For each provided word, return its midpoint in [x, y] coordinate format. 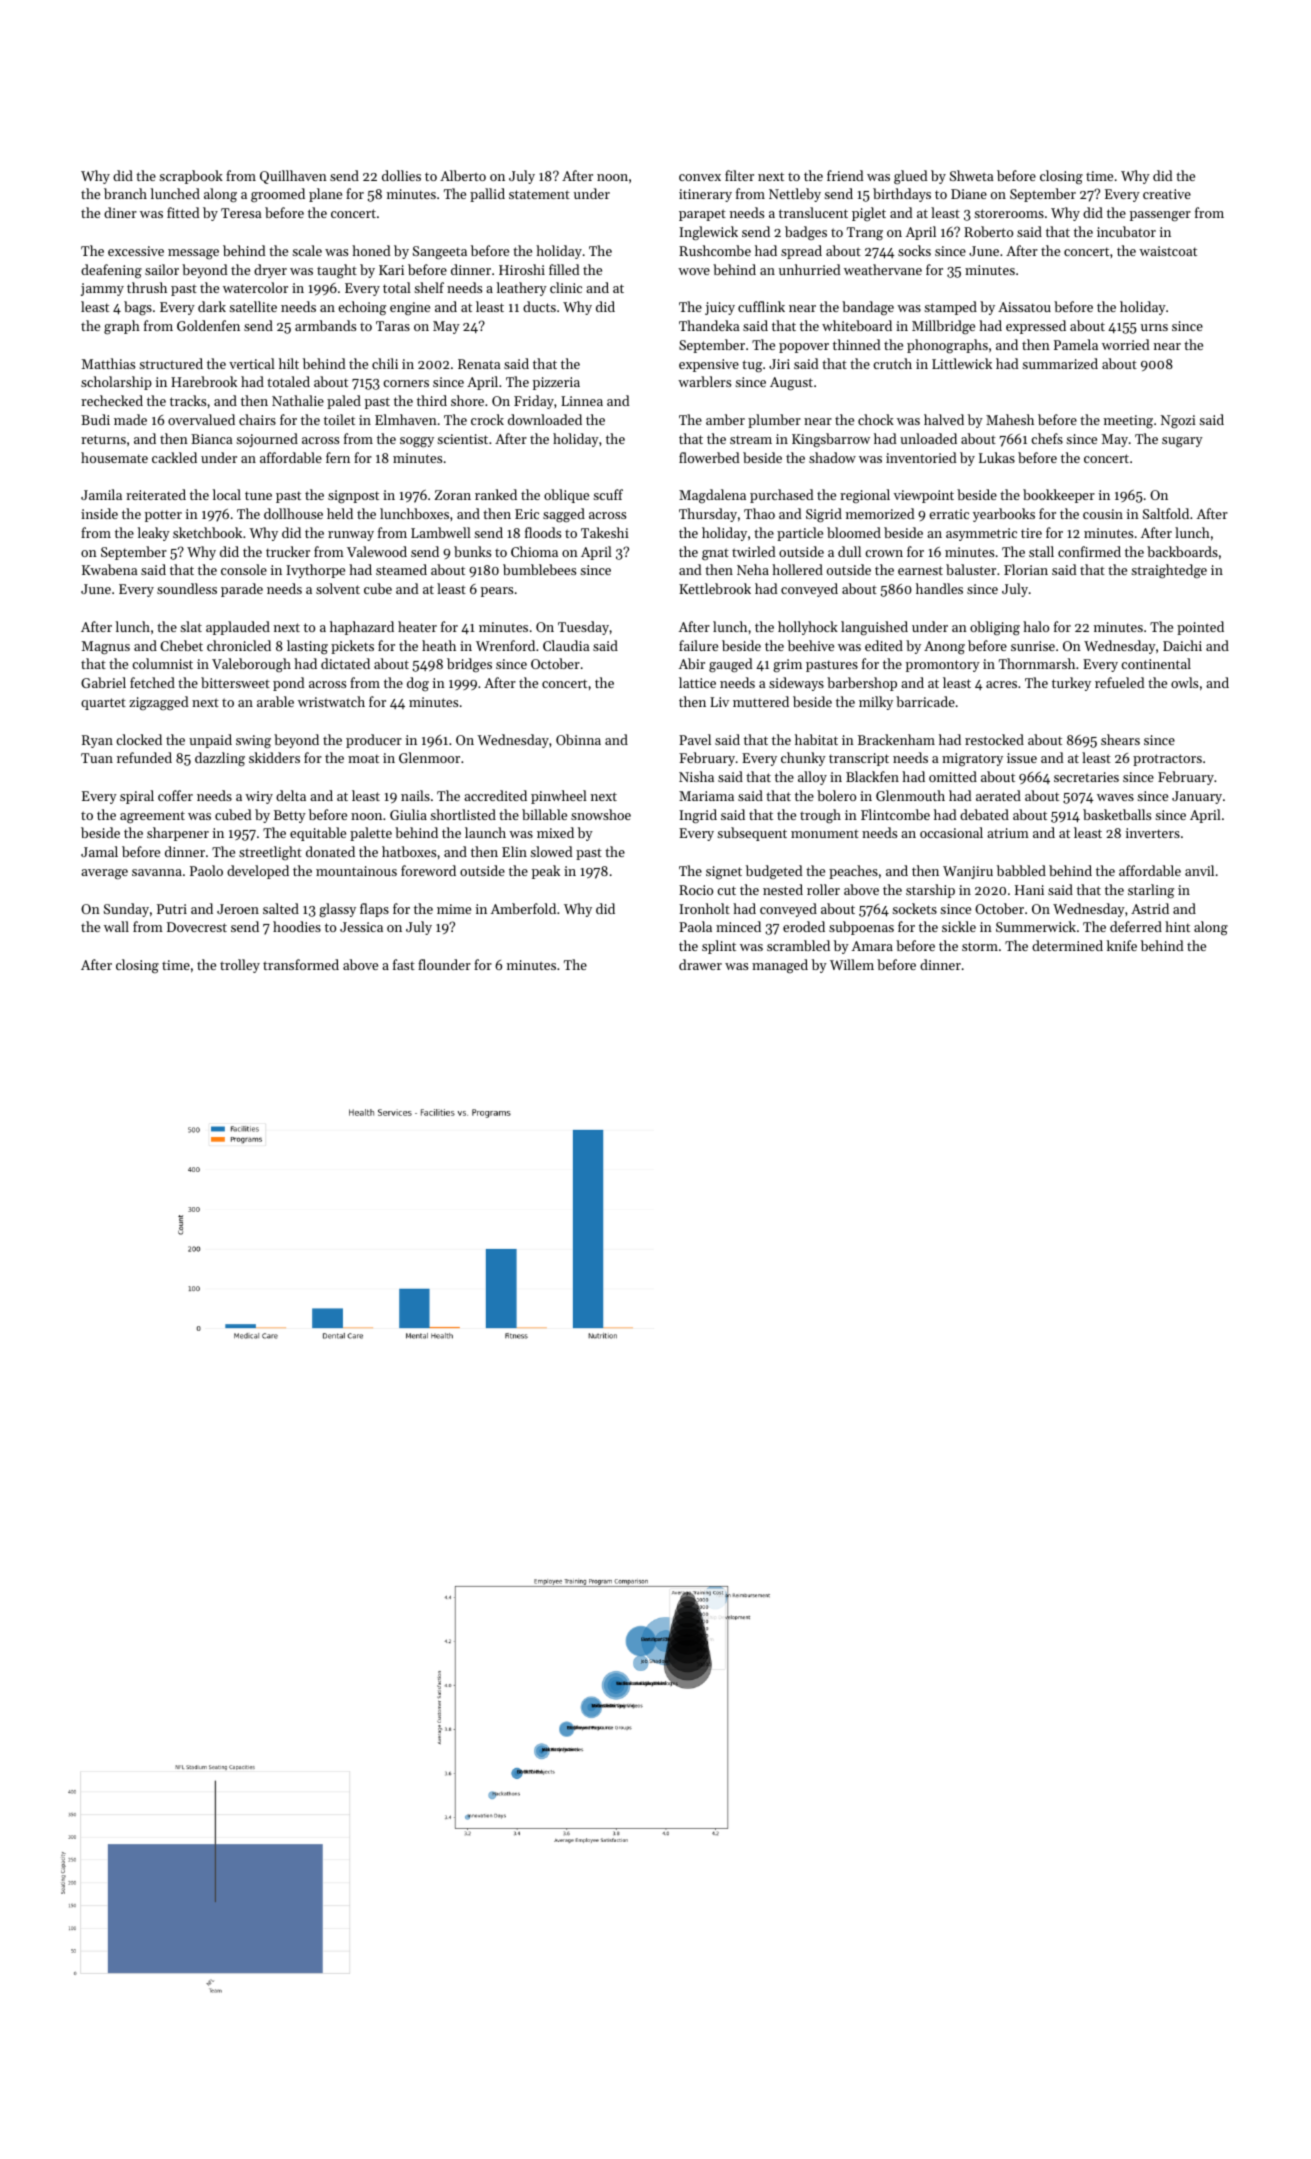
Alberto [463, 175]
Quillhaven [293, 177]
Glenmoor [429, 757]
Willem [852, 964]
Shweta [972, 175]
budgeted [774, 872]
